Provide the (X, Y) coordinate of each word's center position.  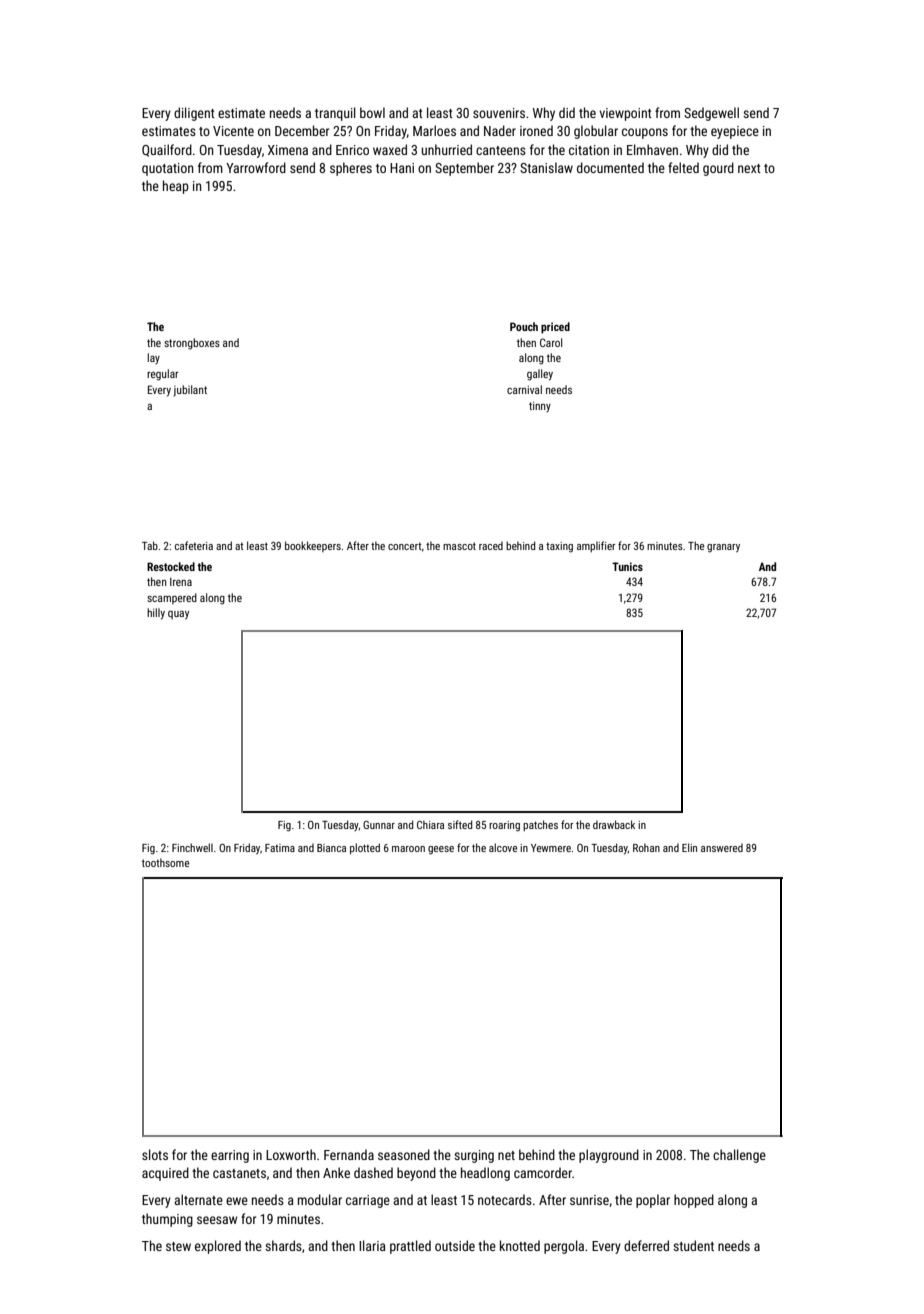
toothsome (165, 862)
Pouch (524, 326)
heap (176, 187)
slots (155, 1154)
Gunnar (379, 825)
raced (491, 546)
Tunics (627, 566)
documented (610, 167)
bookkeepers (313, 546)
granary (723, 548)
